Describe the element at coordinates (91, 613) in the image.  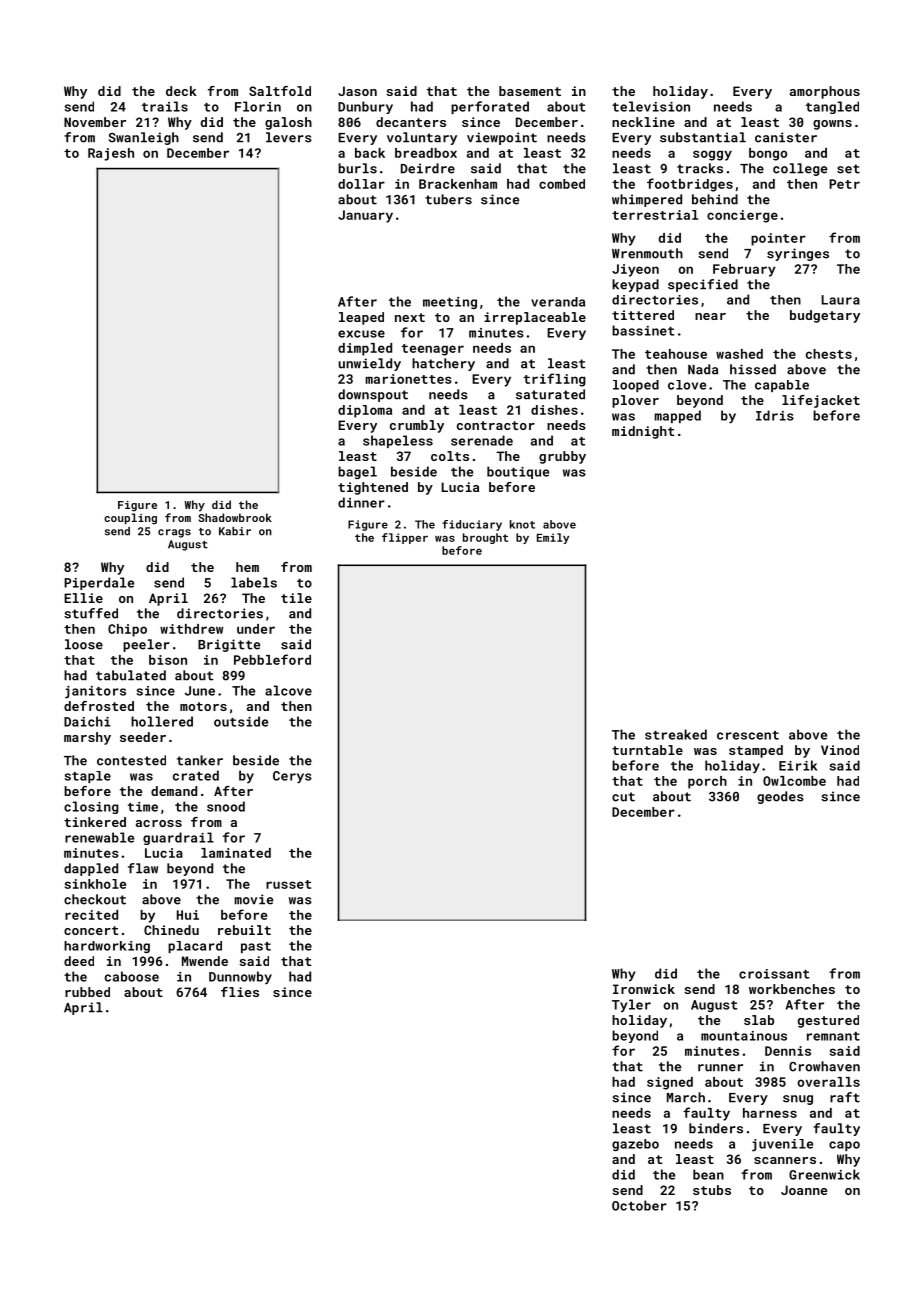
I see `stuffed` at that location.
